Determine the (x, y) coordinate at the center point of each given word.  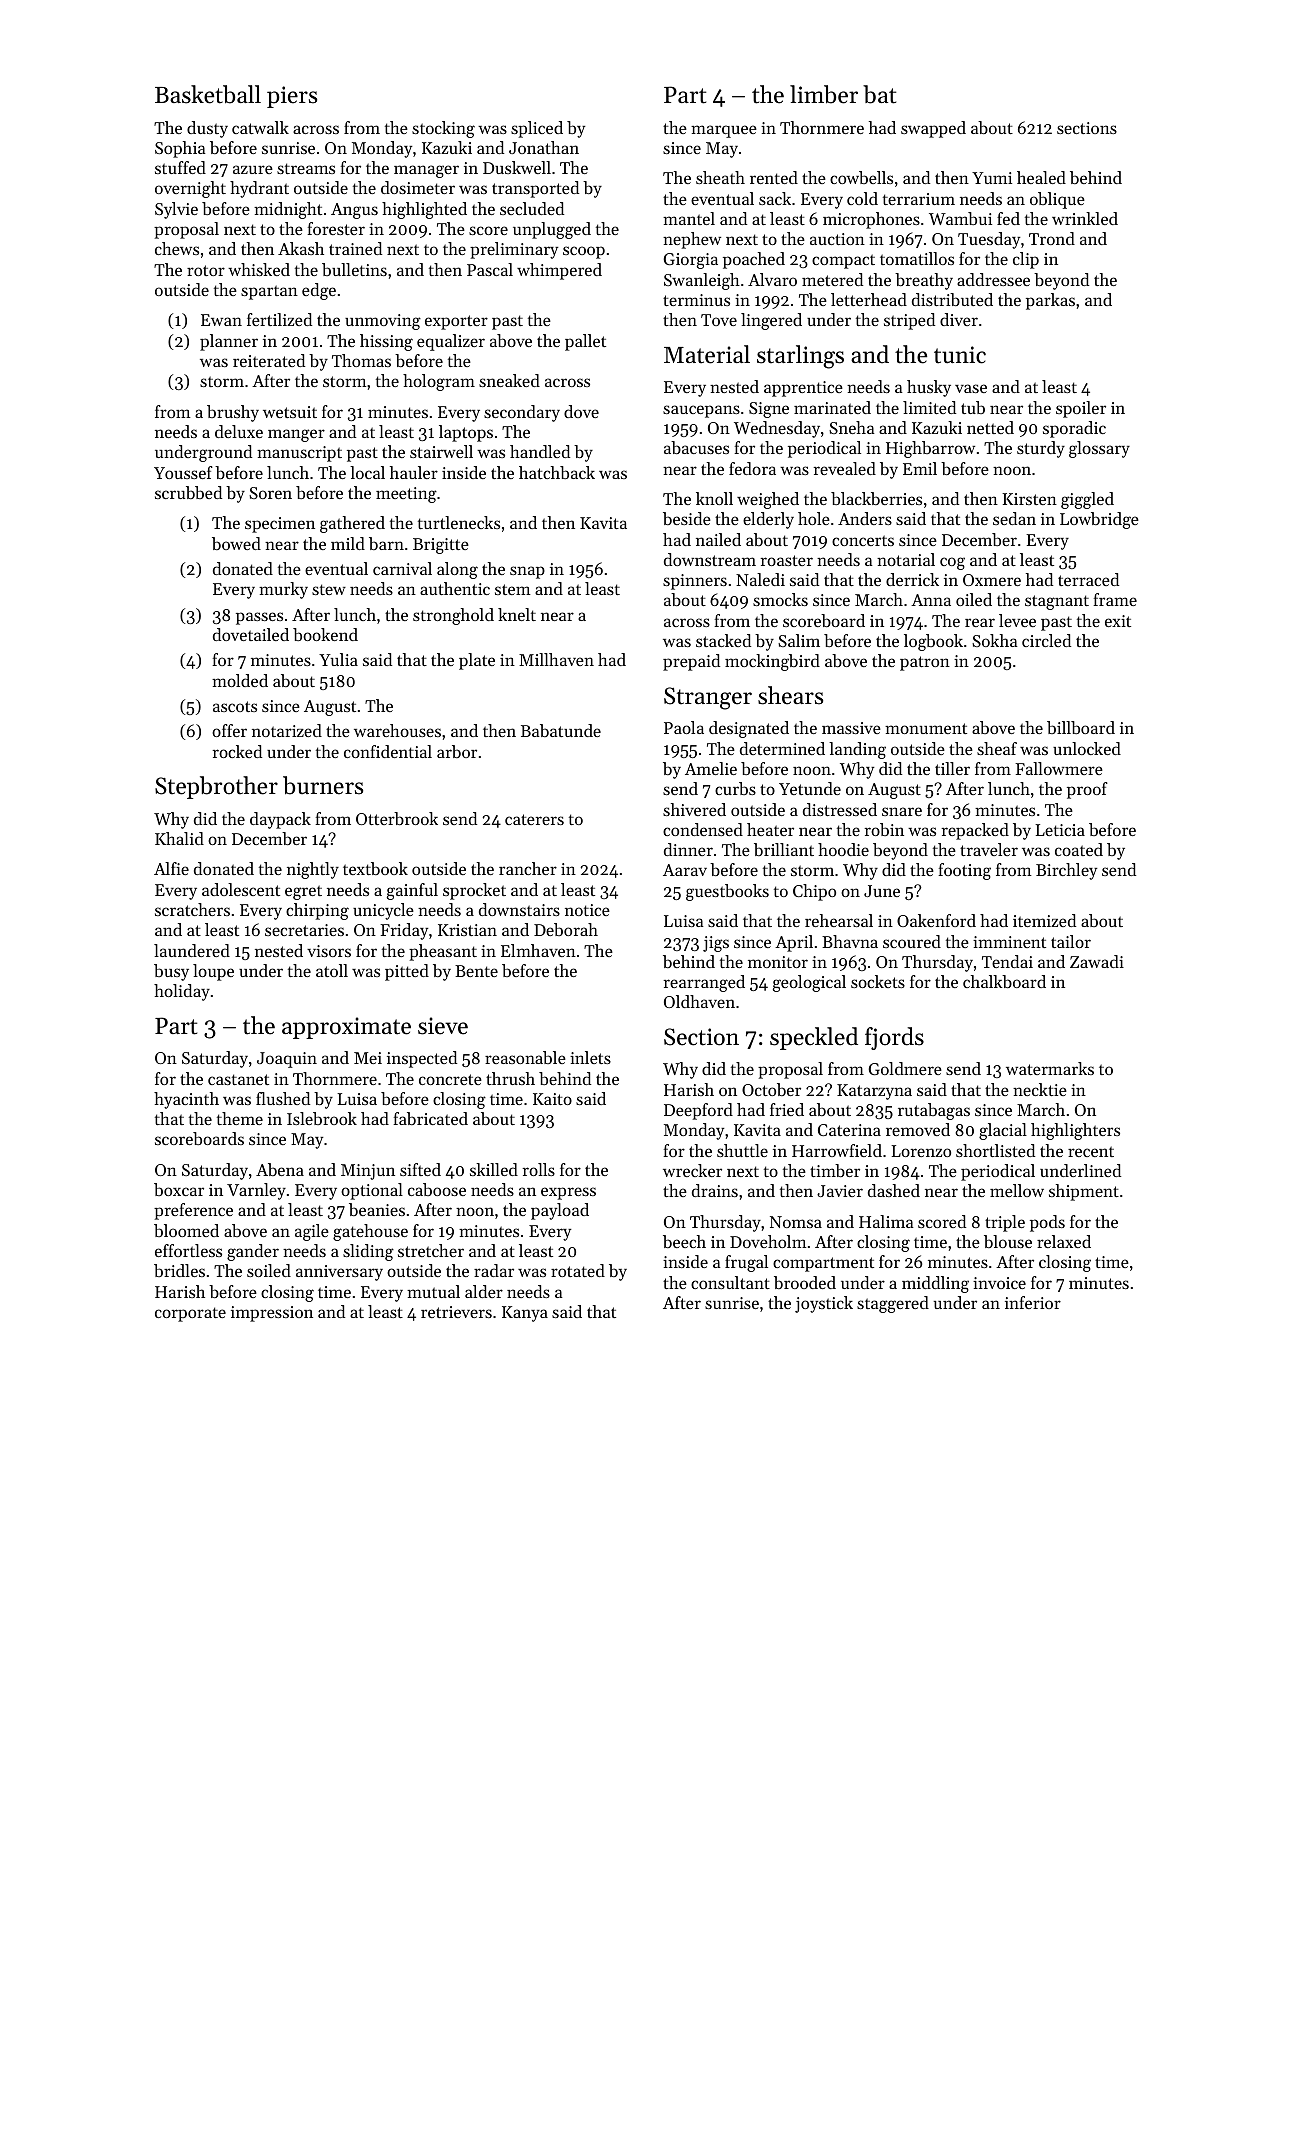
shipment (1084, 1192)
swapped (933, 129)
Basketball (208, 94)
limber (824, 94)
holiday (182, 992)
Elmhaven (538, 950)
